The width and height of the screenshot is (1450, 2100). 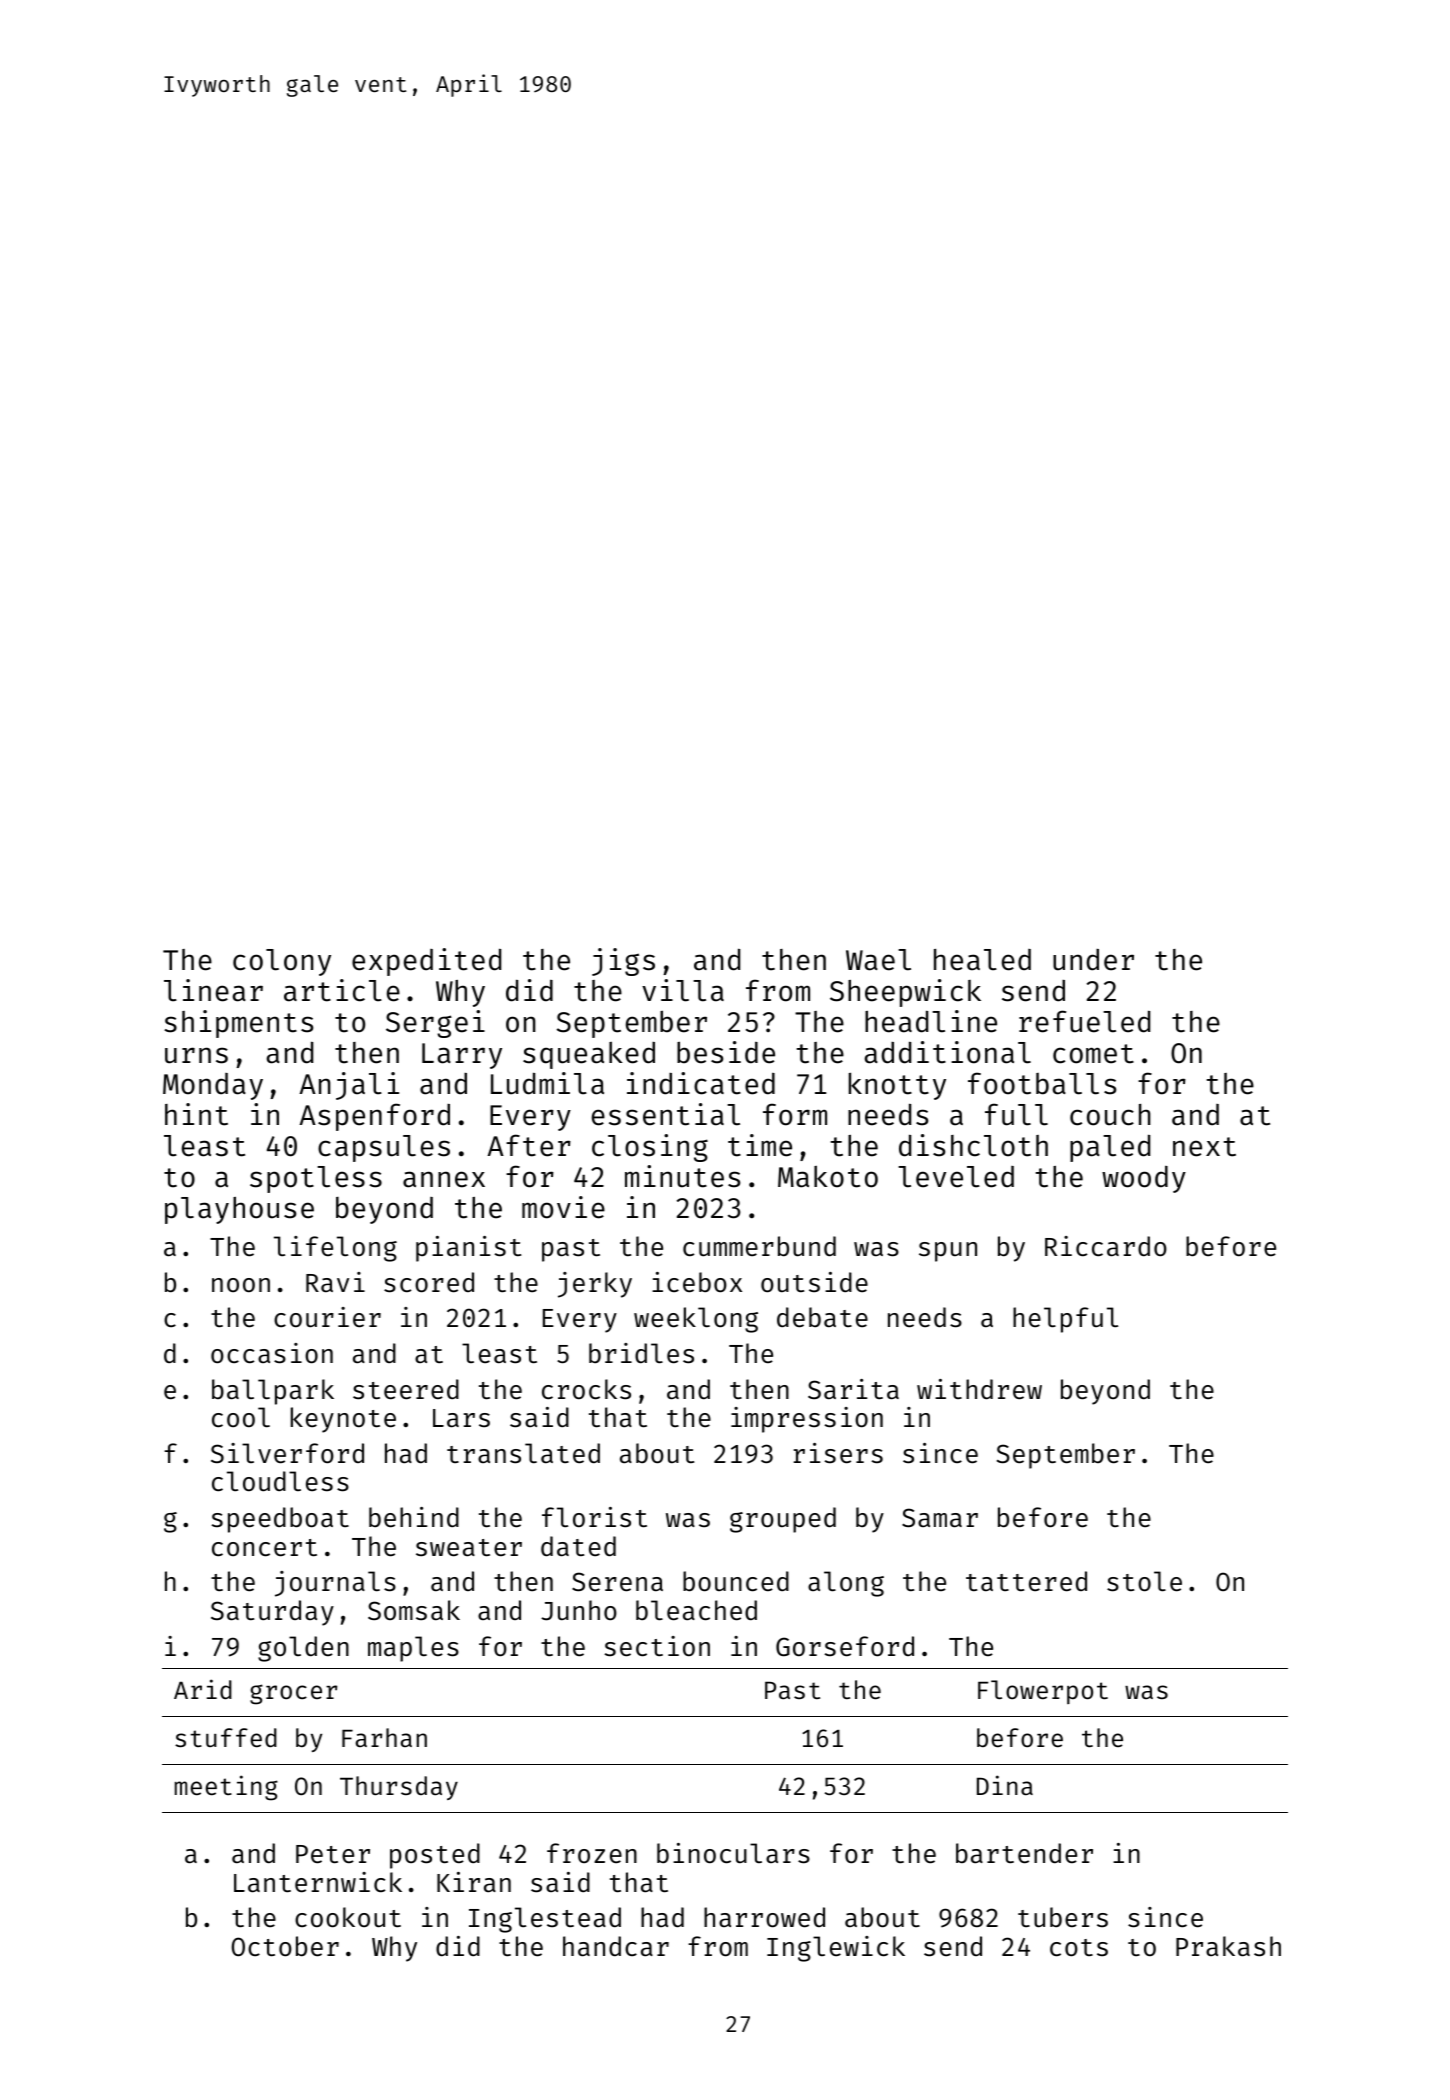 What do you see at coordinates (426, 962) in the screenshot?
I see `expedited` at bounding box center [426, 962].
